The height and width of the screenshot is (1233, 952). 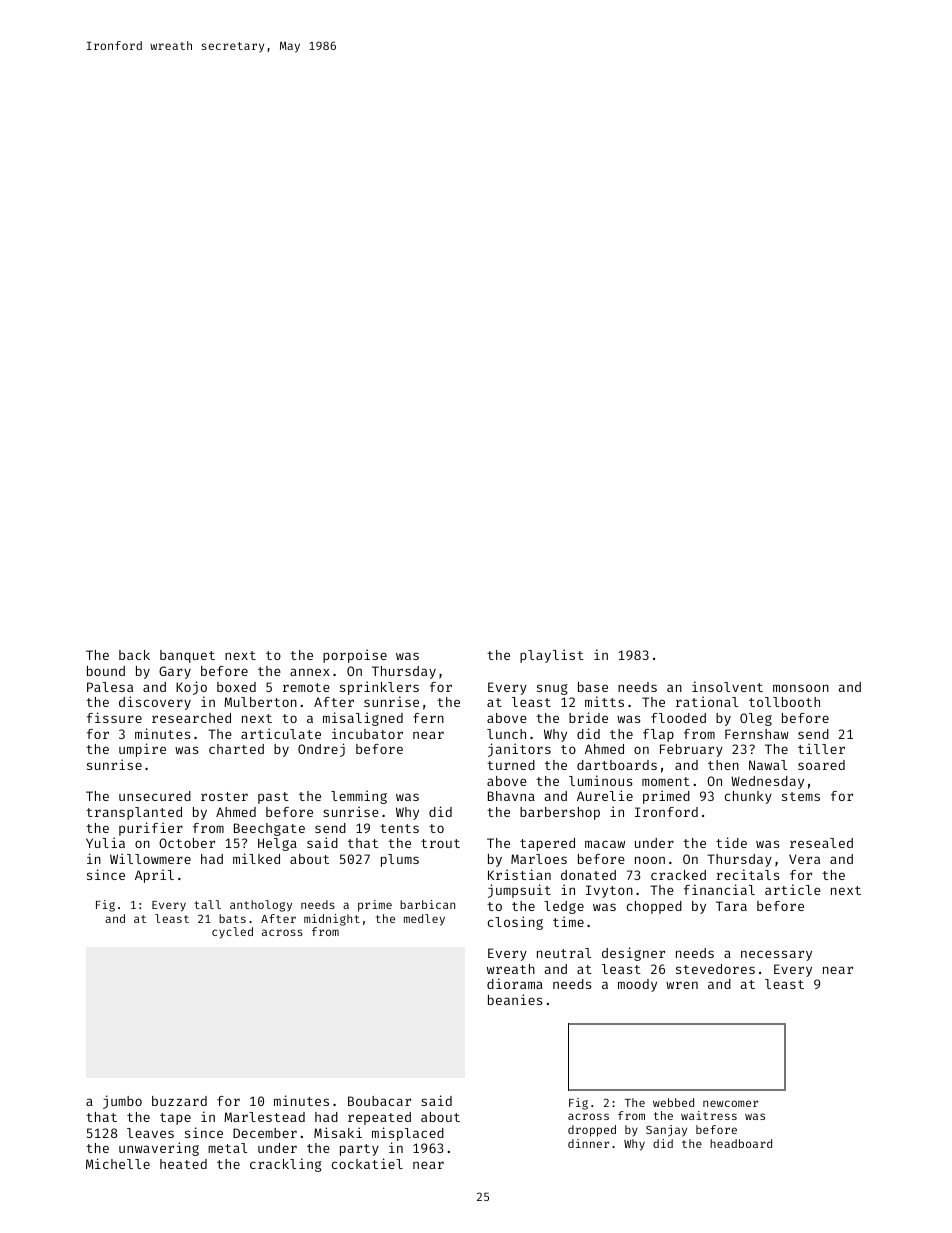 What do you see at coordinates (801, 688) in the screenshot?
I see `monsoon` at bounding box center [801, 688].
